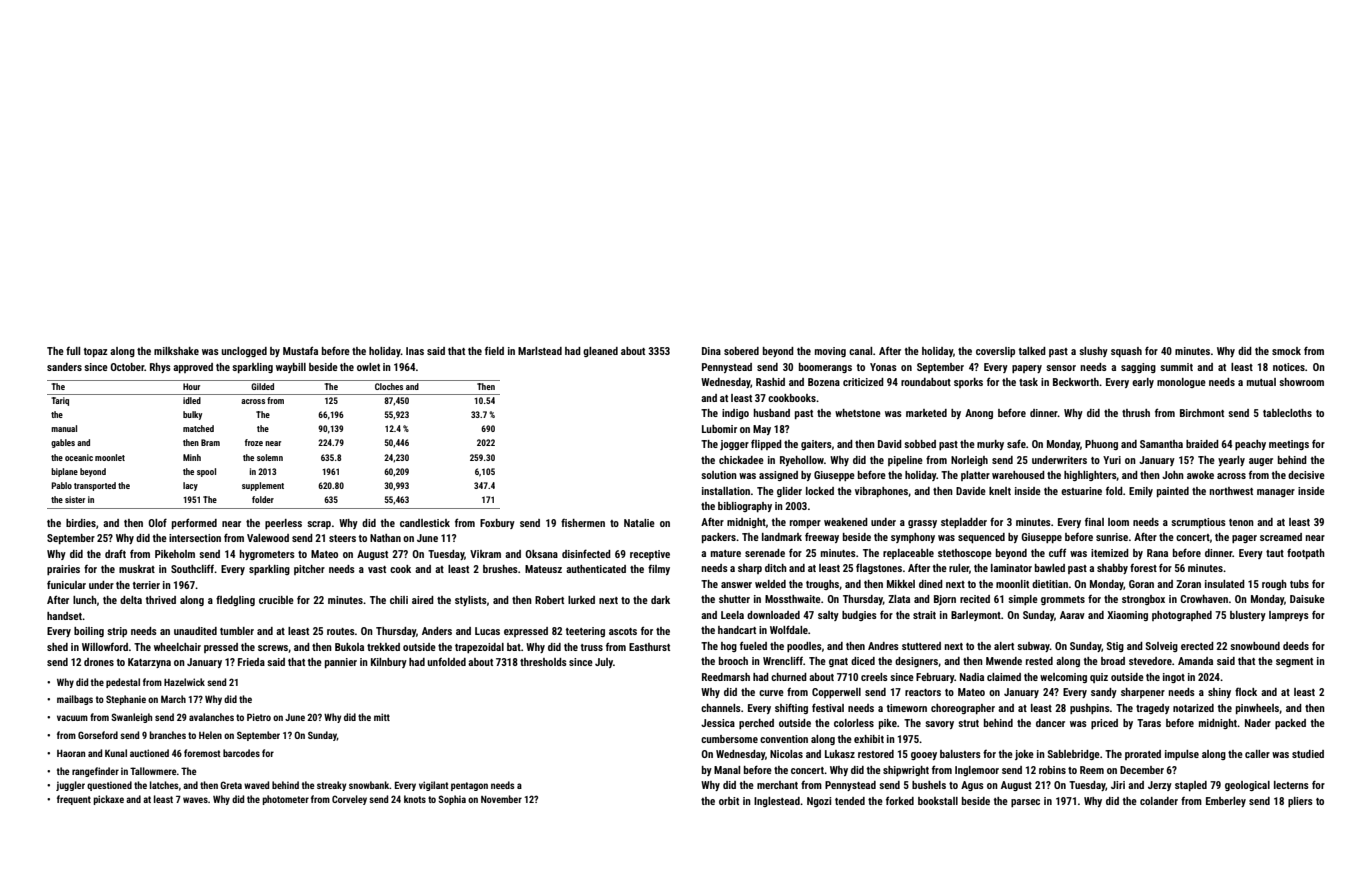 Image resolution: width=1372 pixels, height=887 pixels. I want to click on pentagon, so click(469, 786).
